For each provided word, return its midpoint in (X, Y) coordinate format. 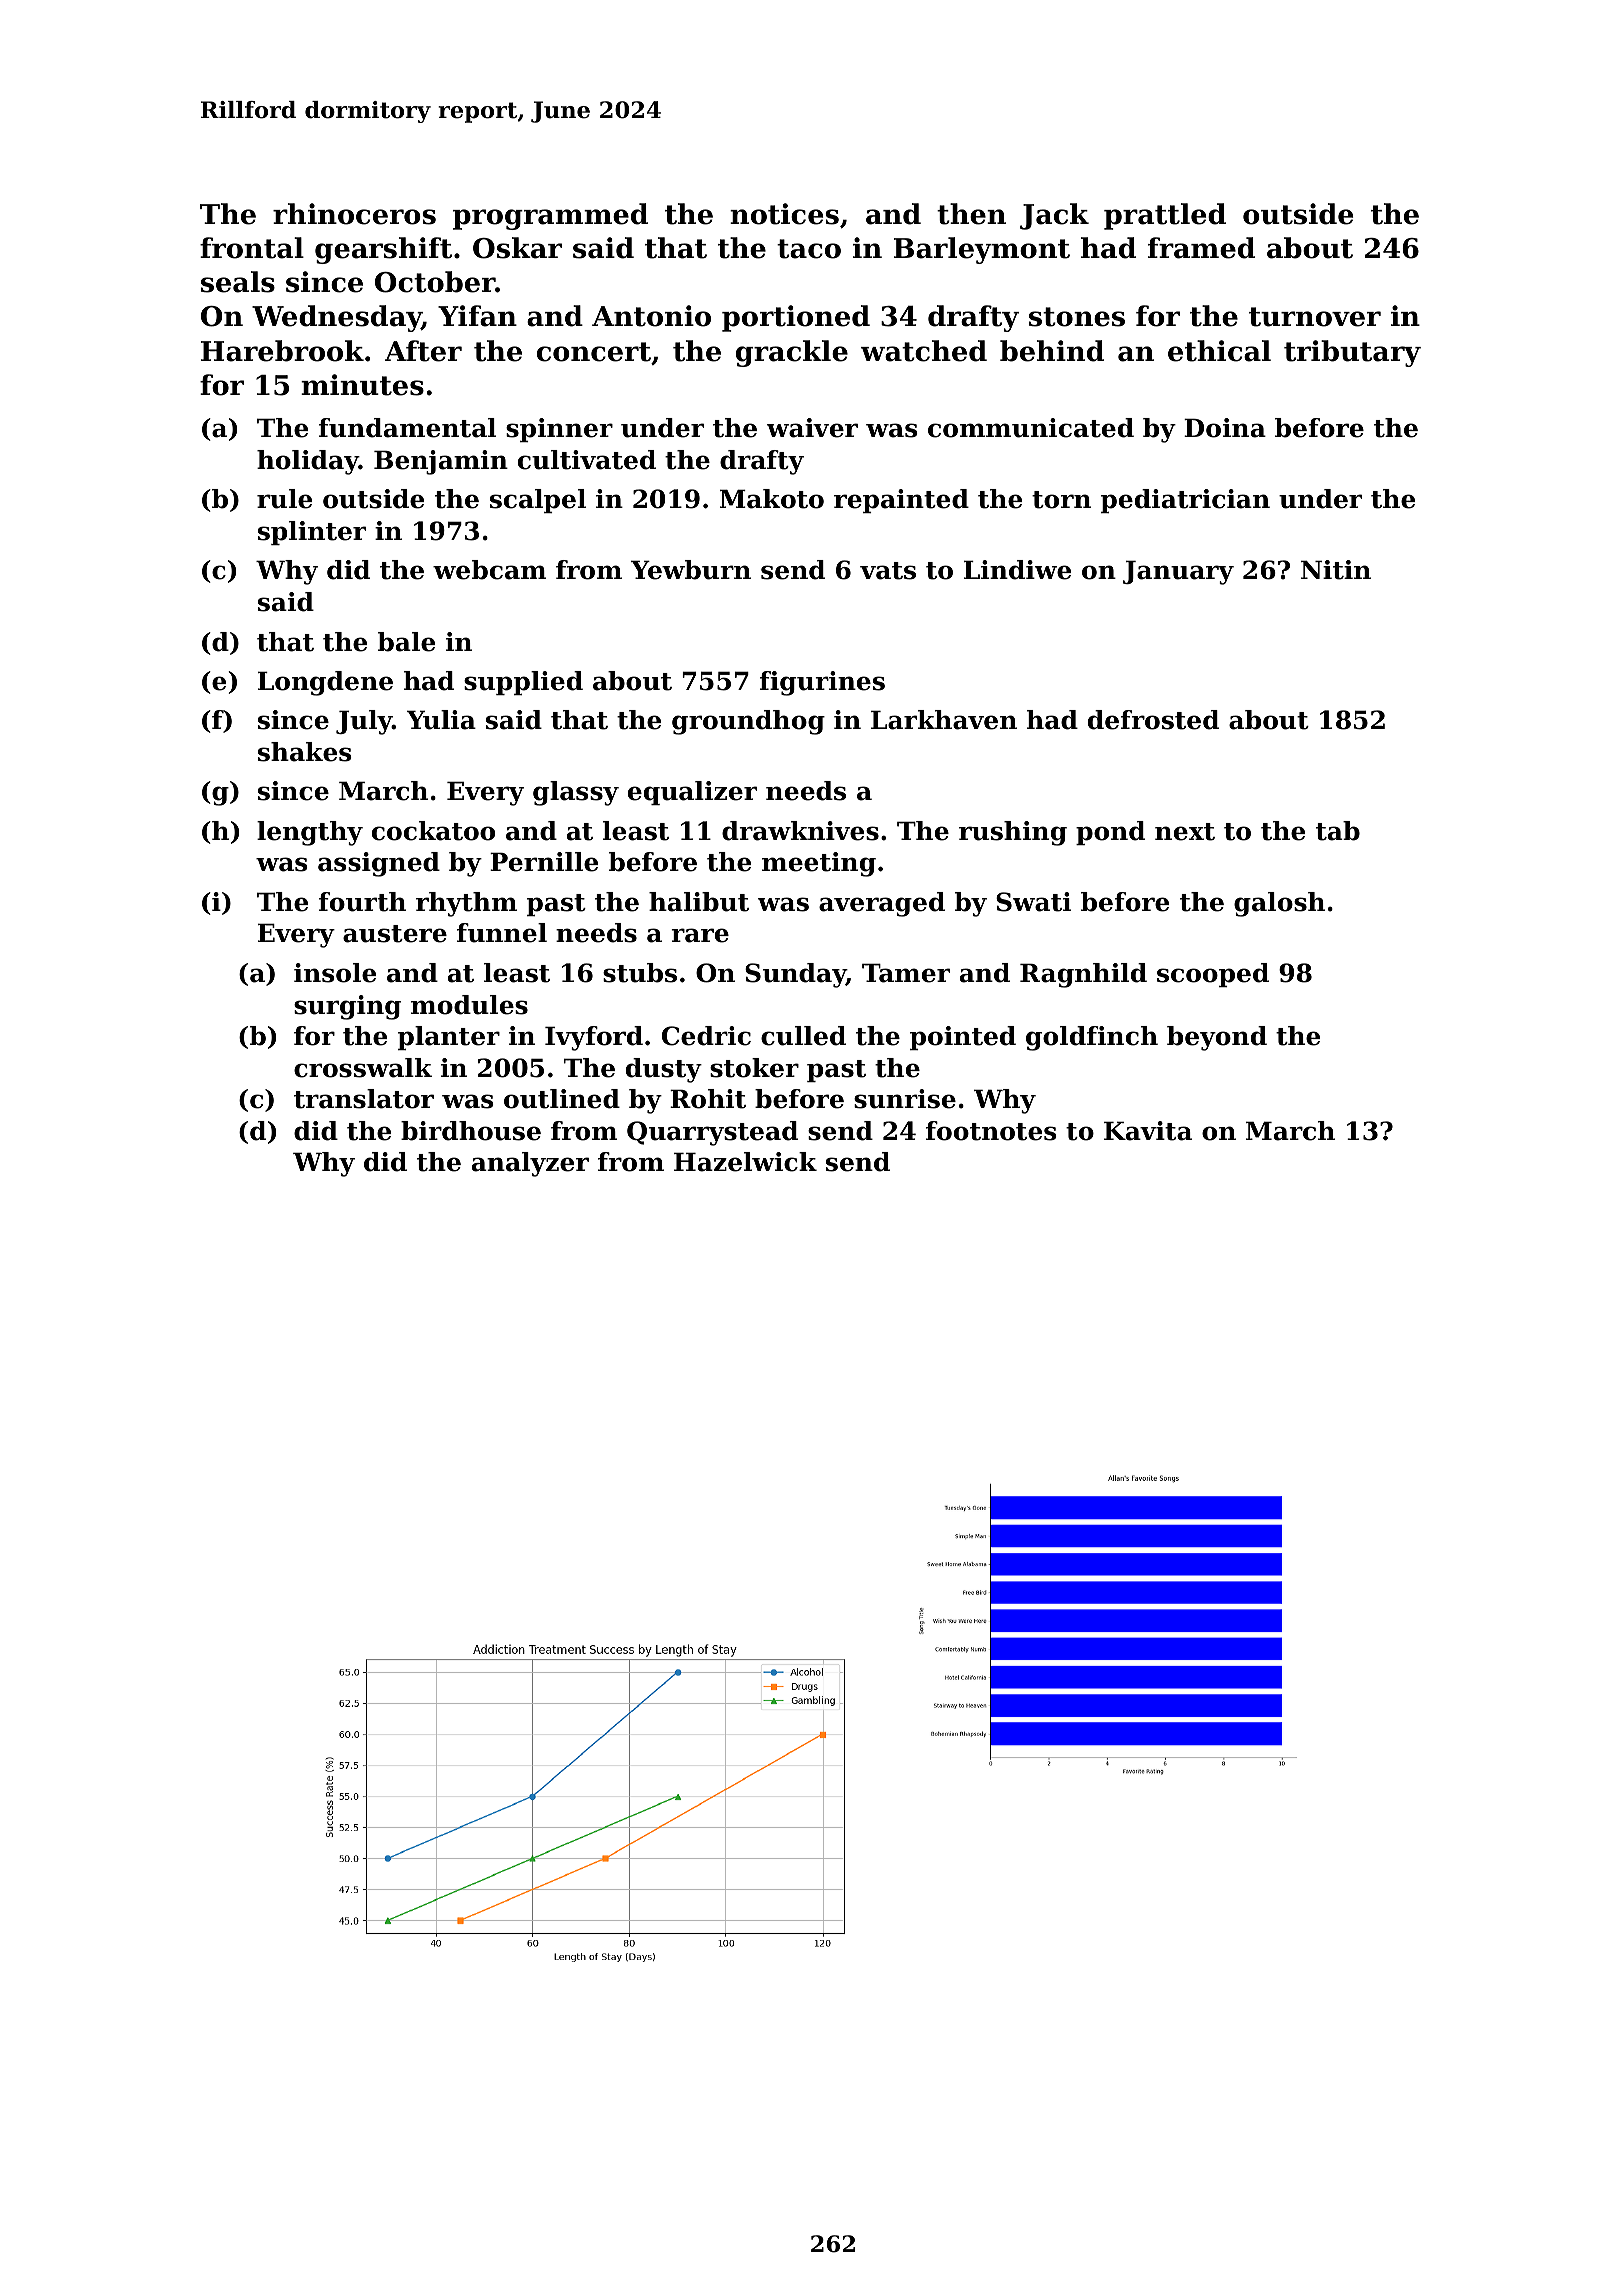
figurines (822, 683)
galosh (1279, 904)
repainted (901, 501)
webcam (489, 570)
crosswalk (363, 1068)
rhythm (466, 904)
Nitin (1336, 570)
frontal (252, 248)
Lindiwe (1017, 570)
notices (784, 214)
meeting (819, 864)
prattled (1165, 216)
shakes (305, 752)
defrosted (1153, 720)
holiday (308, 462)
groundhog (748, 722)
